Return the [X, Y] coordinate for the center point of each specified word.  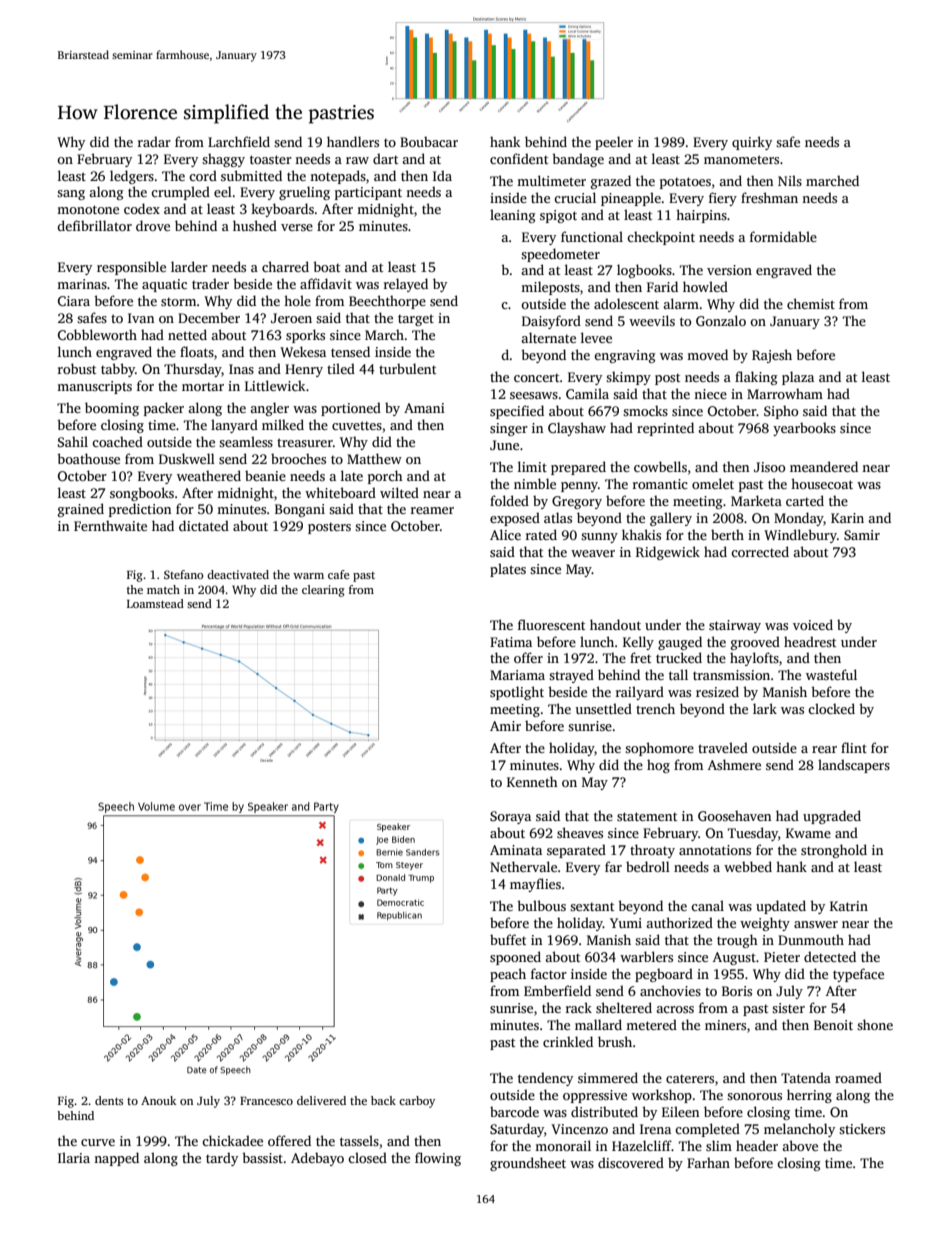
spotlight [517, 693]
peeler [614, 143]
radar [154, 141]
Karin [847, 518]
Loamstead [155, 603]
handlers [353, 141]
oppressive [595, 1096]
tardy [222, 1159]
